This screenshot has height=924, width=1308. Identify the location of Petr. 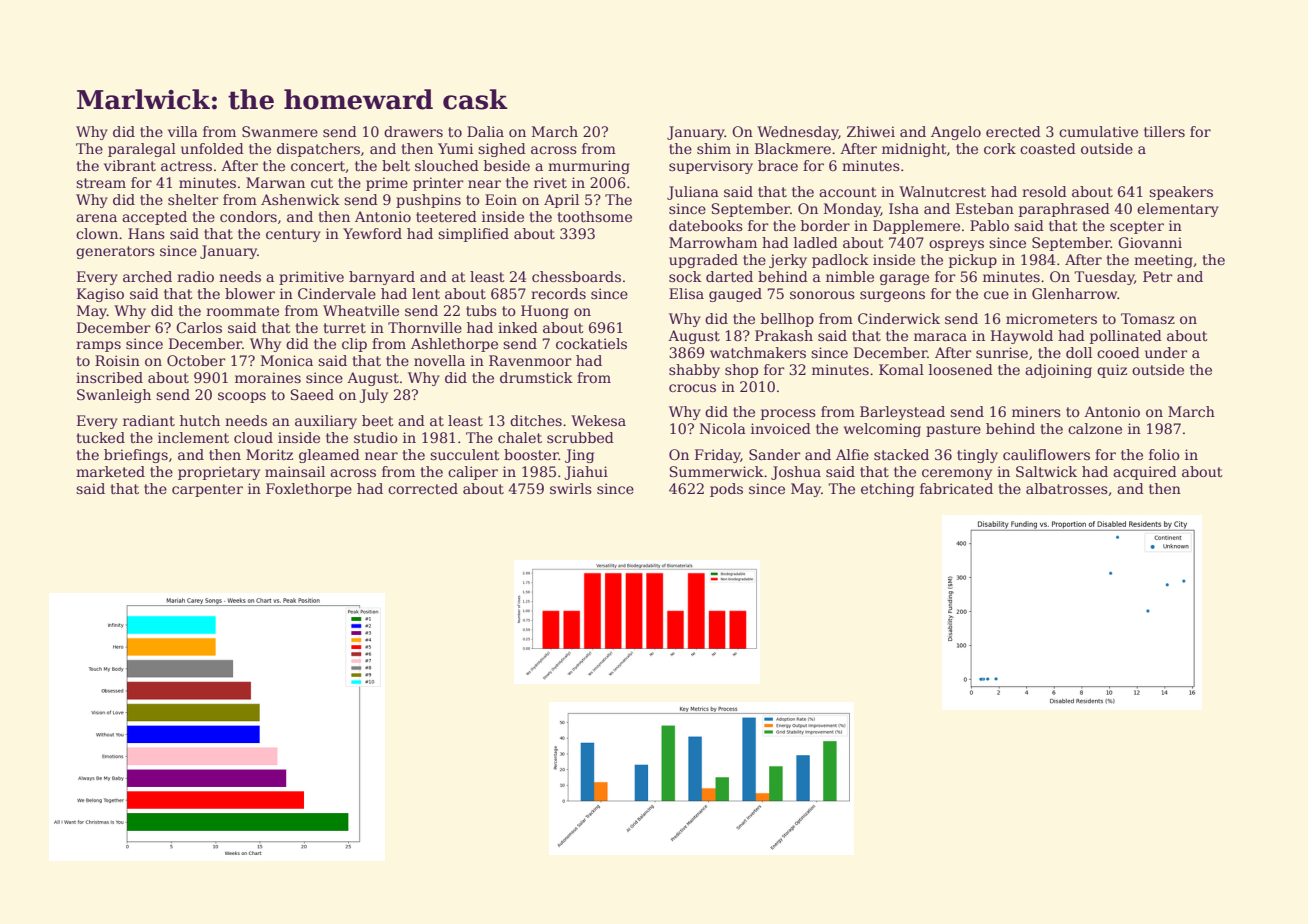
(1158, 276).
